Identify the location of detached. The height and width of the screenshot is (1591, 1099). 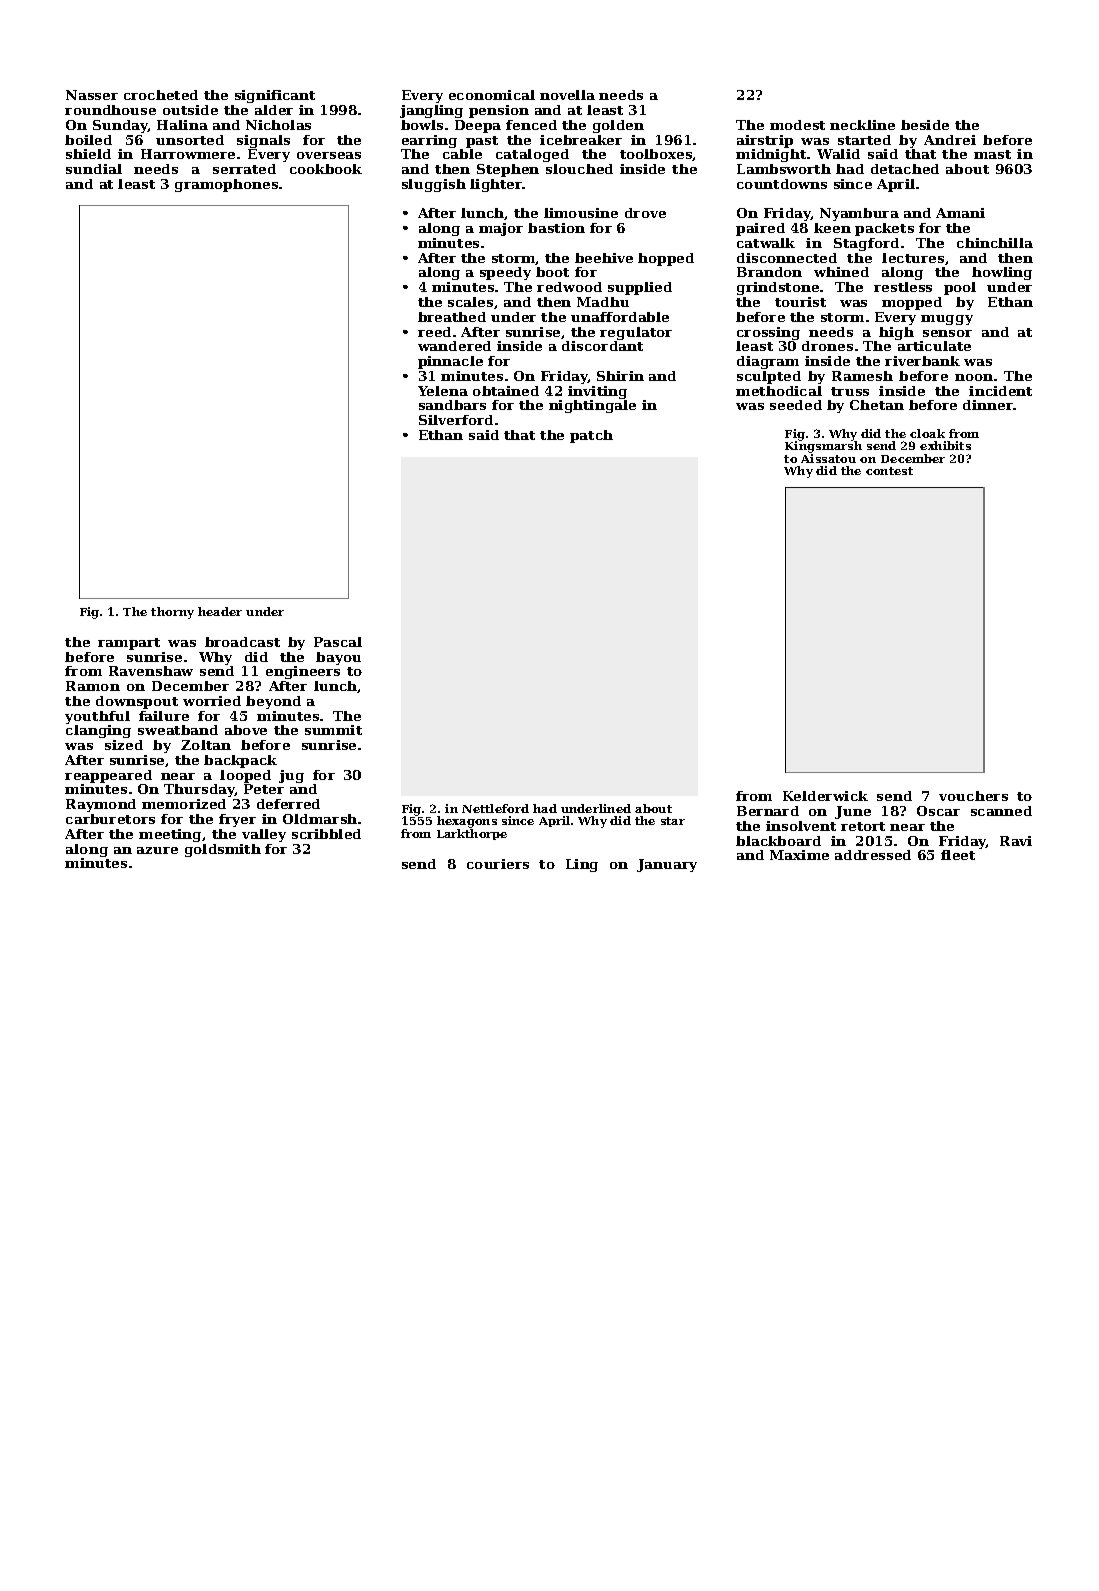
(905, 169).
